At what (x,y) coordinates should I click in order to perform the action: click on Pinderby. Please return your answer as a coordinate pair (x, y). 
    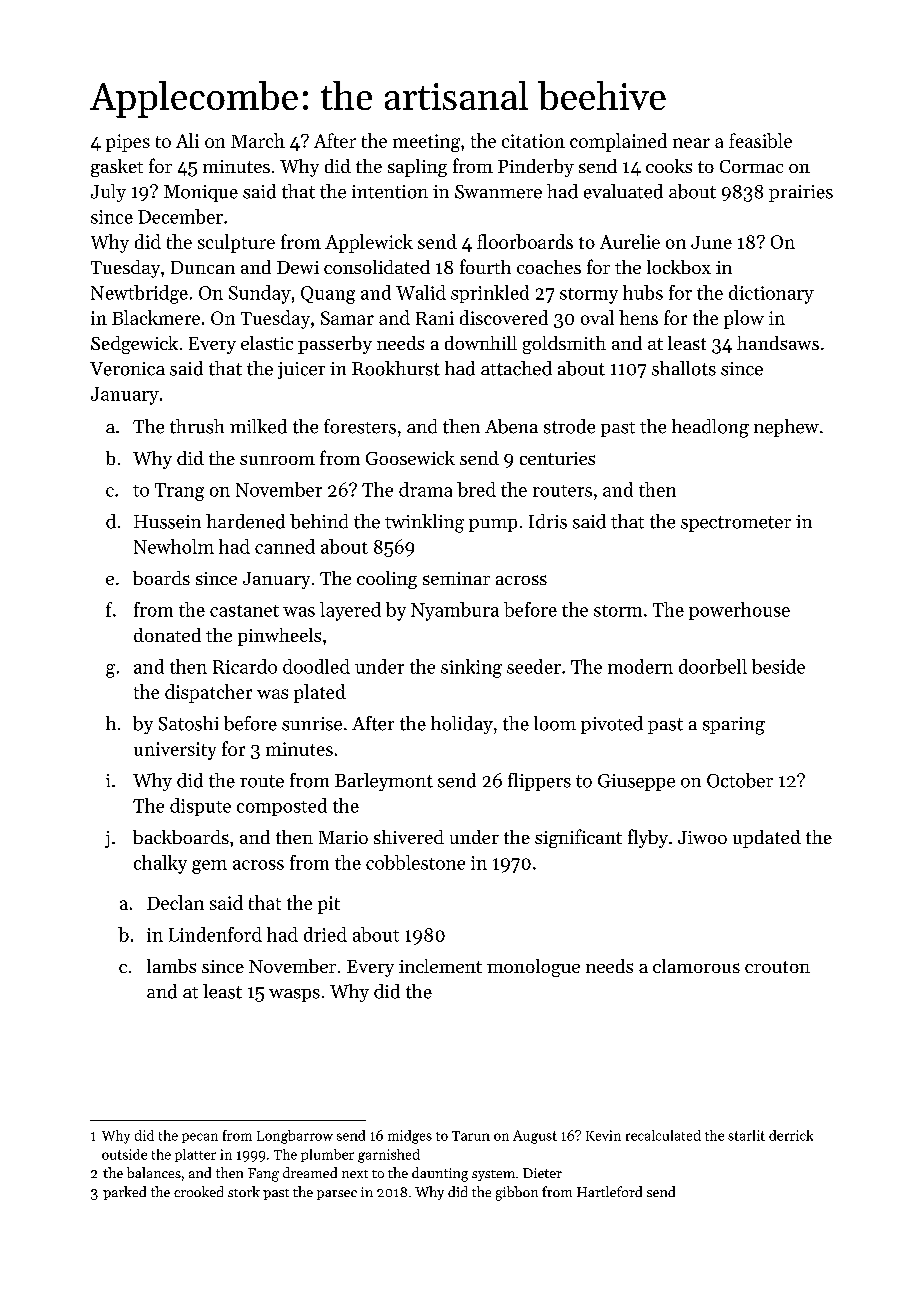
    Looking at the image, I should click on (536, 168).
